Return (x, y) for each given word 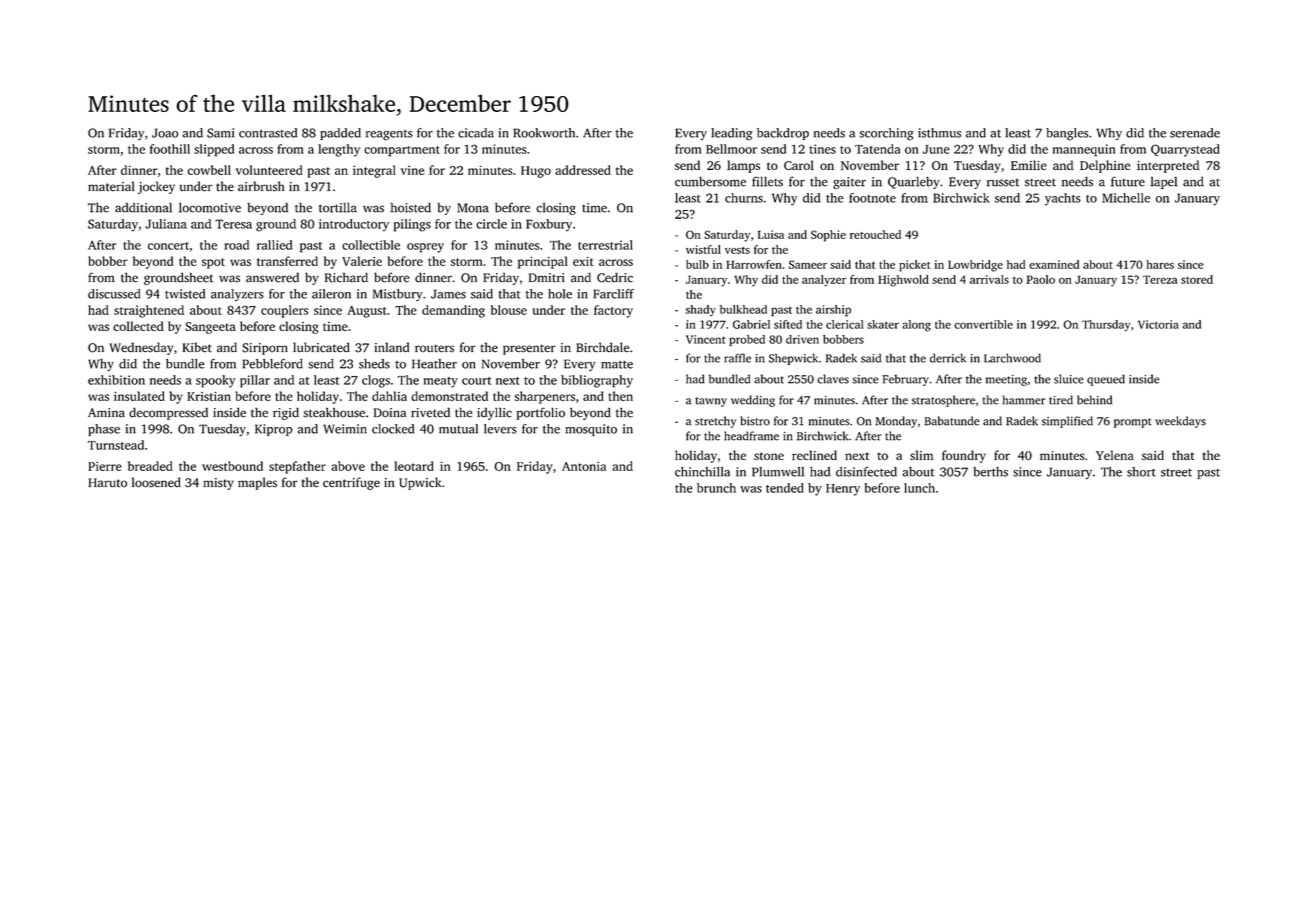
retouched (875, 234)
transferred (287, 261)
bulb (697, 264)
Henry (843, 490)
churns (744, 198)
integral (374, 171)
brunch (716, 488)
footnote (872, 198)
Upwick (420, 483)
